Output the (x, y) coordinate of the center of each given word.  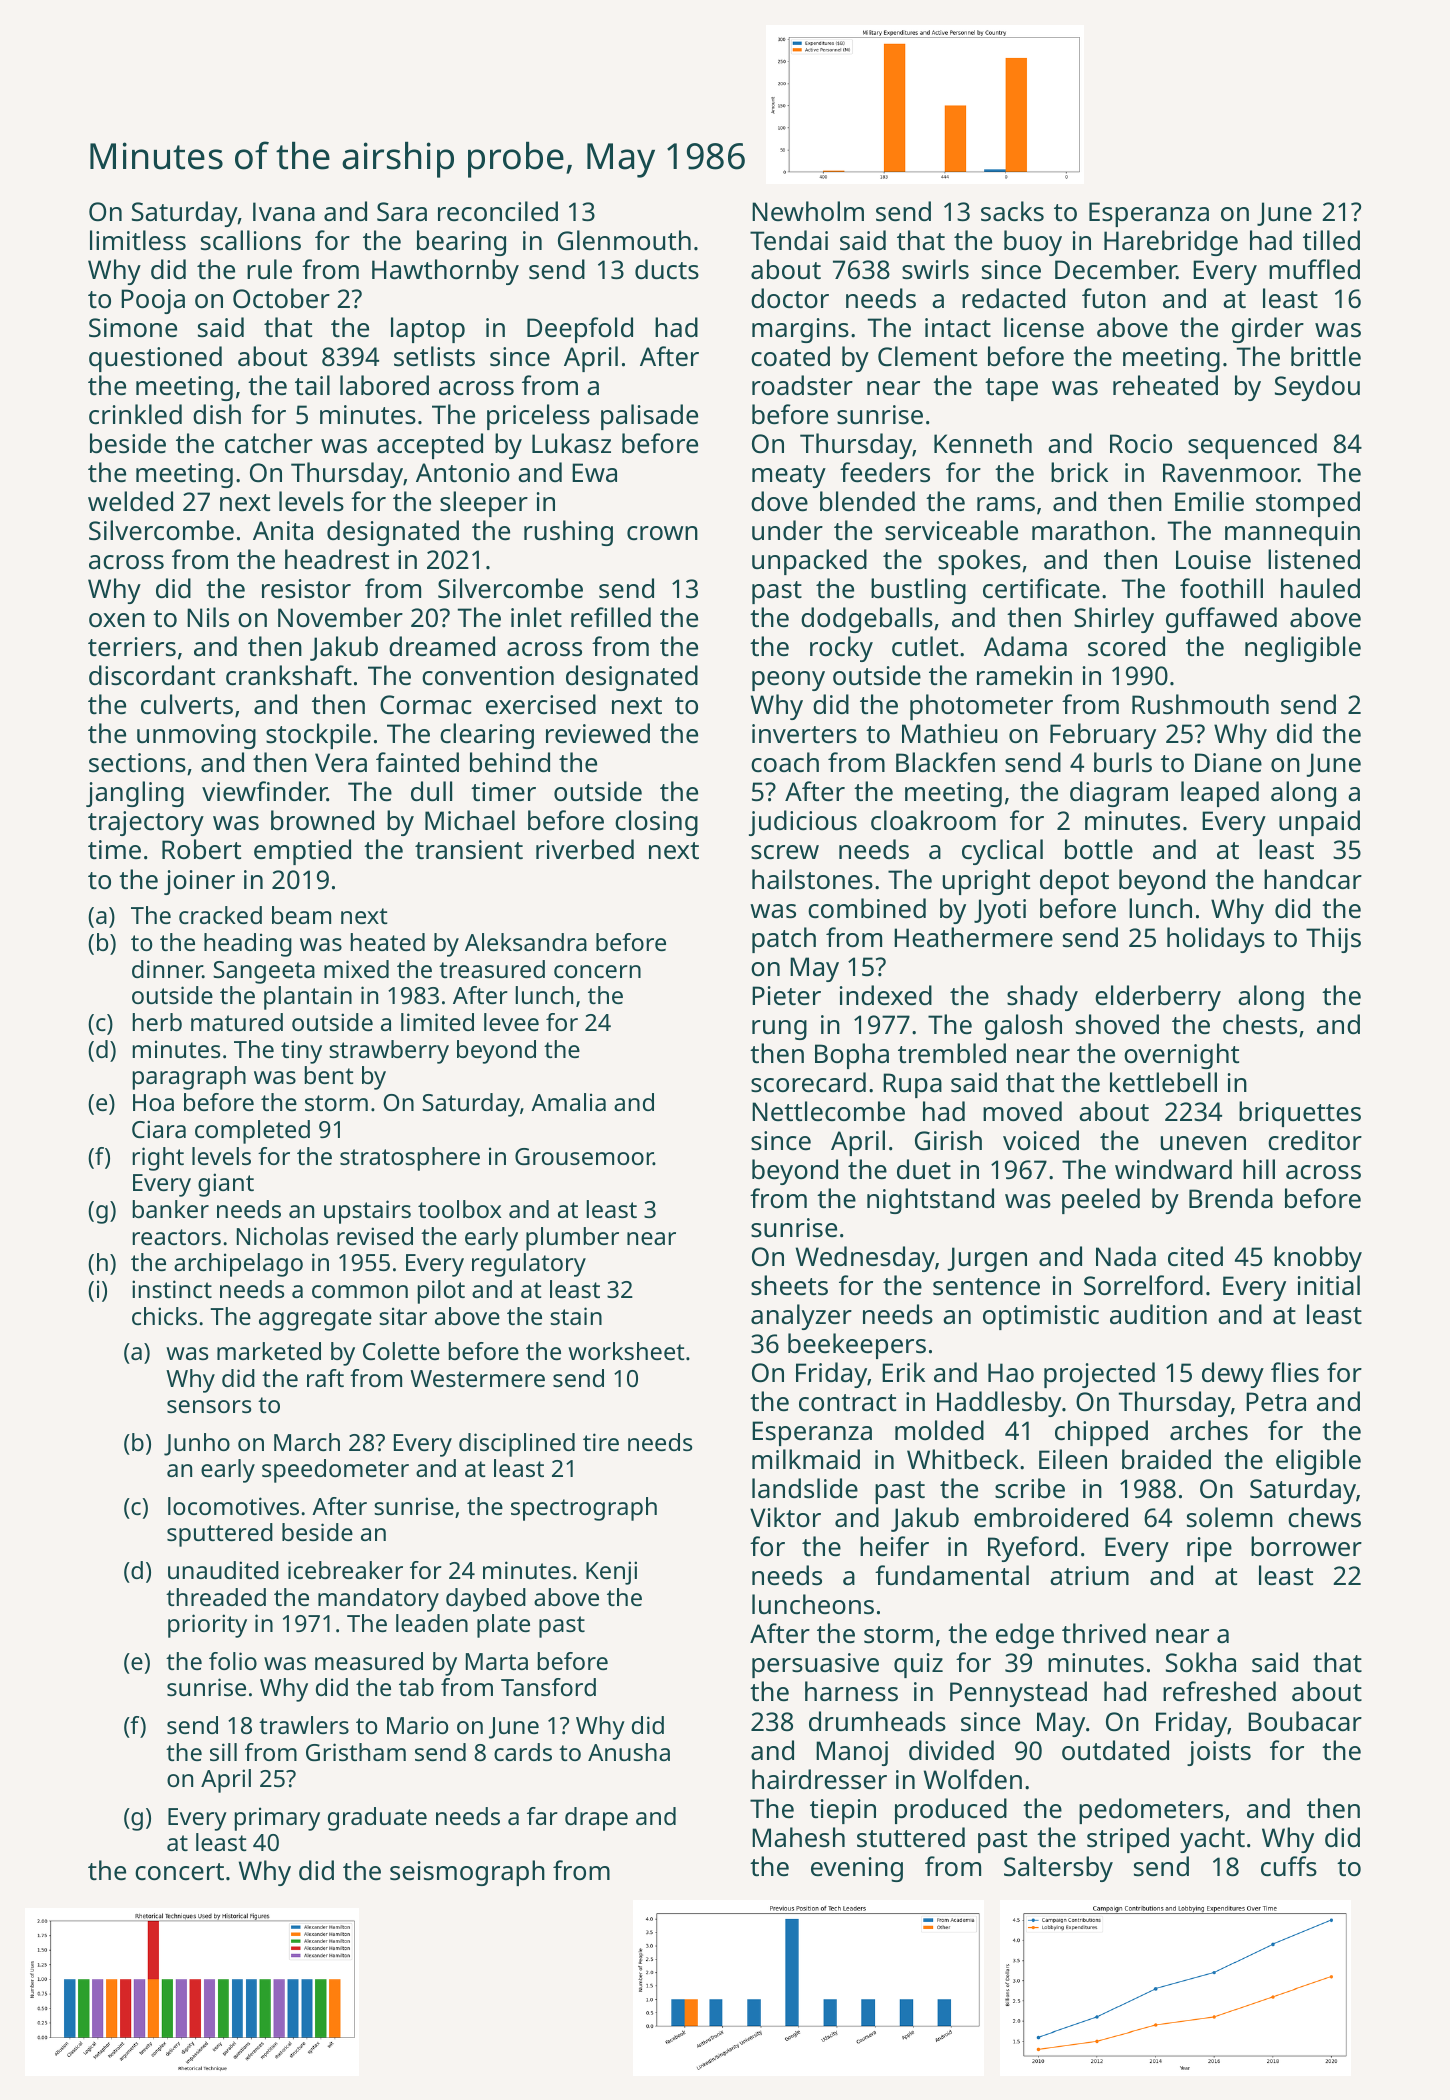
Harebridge (1171, 243)
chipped (1101, 1433)
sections (137, 763)
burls (1123, 762)
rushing (568, 533)
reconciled (498, 211)
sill (223, 1752)
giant (226, 1185)
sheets (789, 1285)
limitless (138, 240)
